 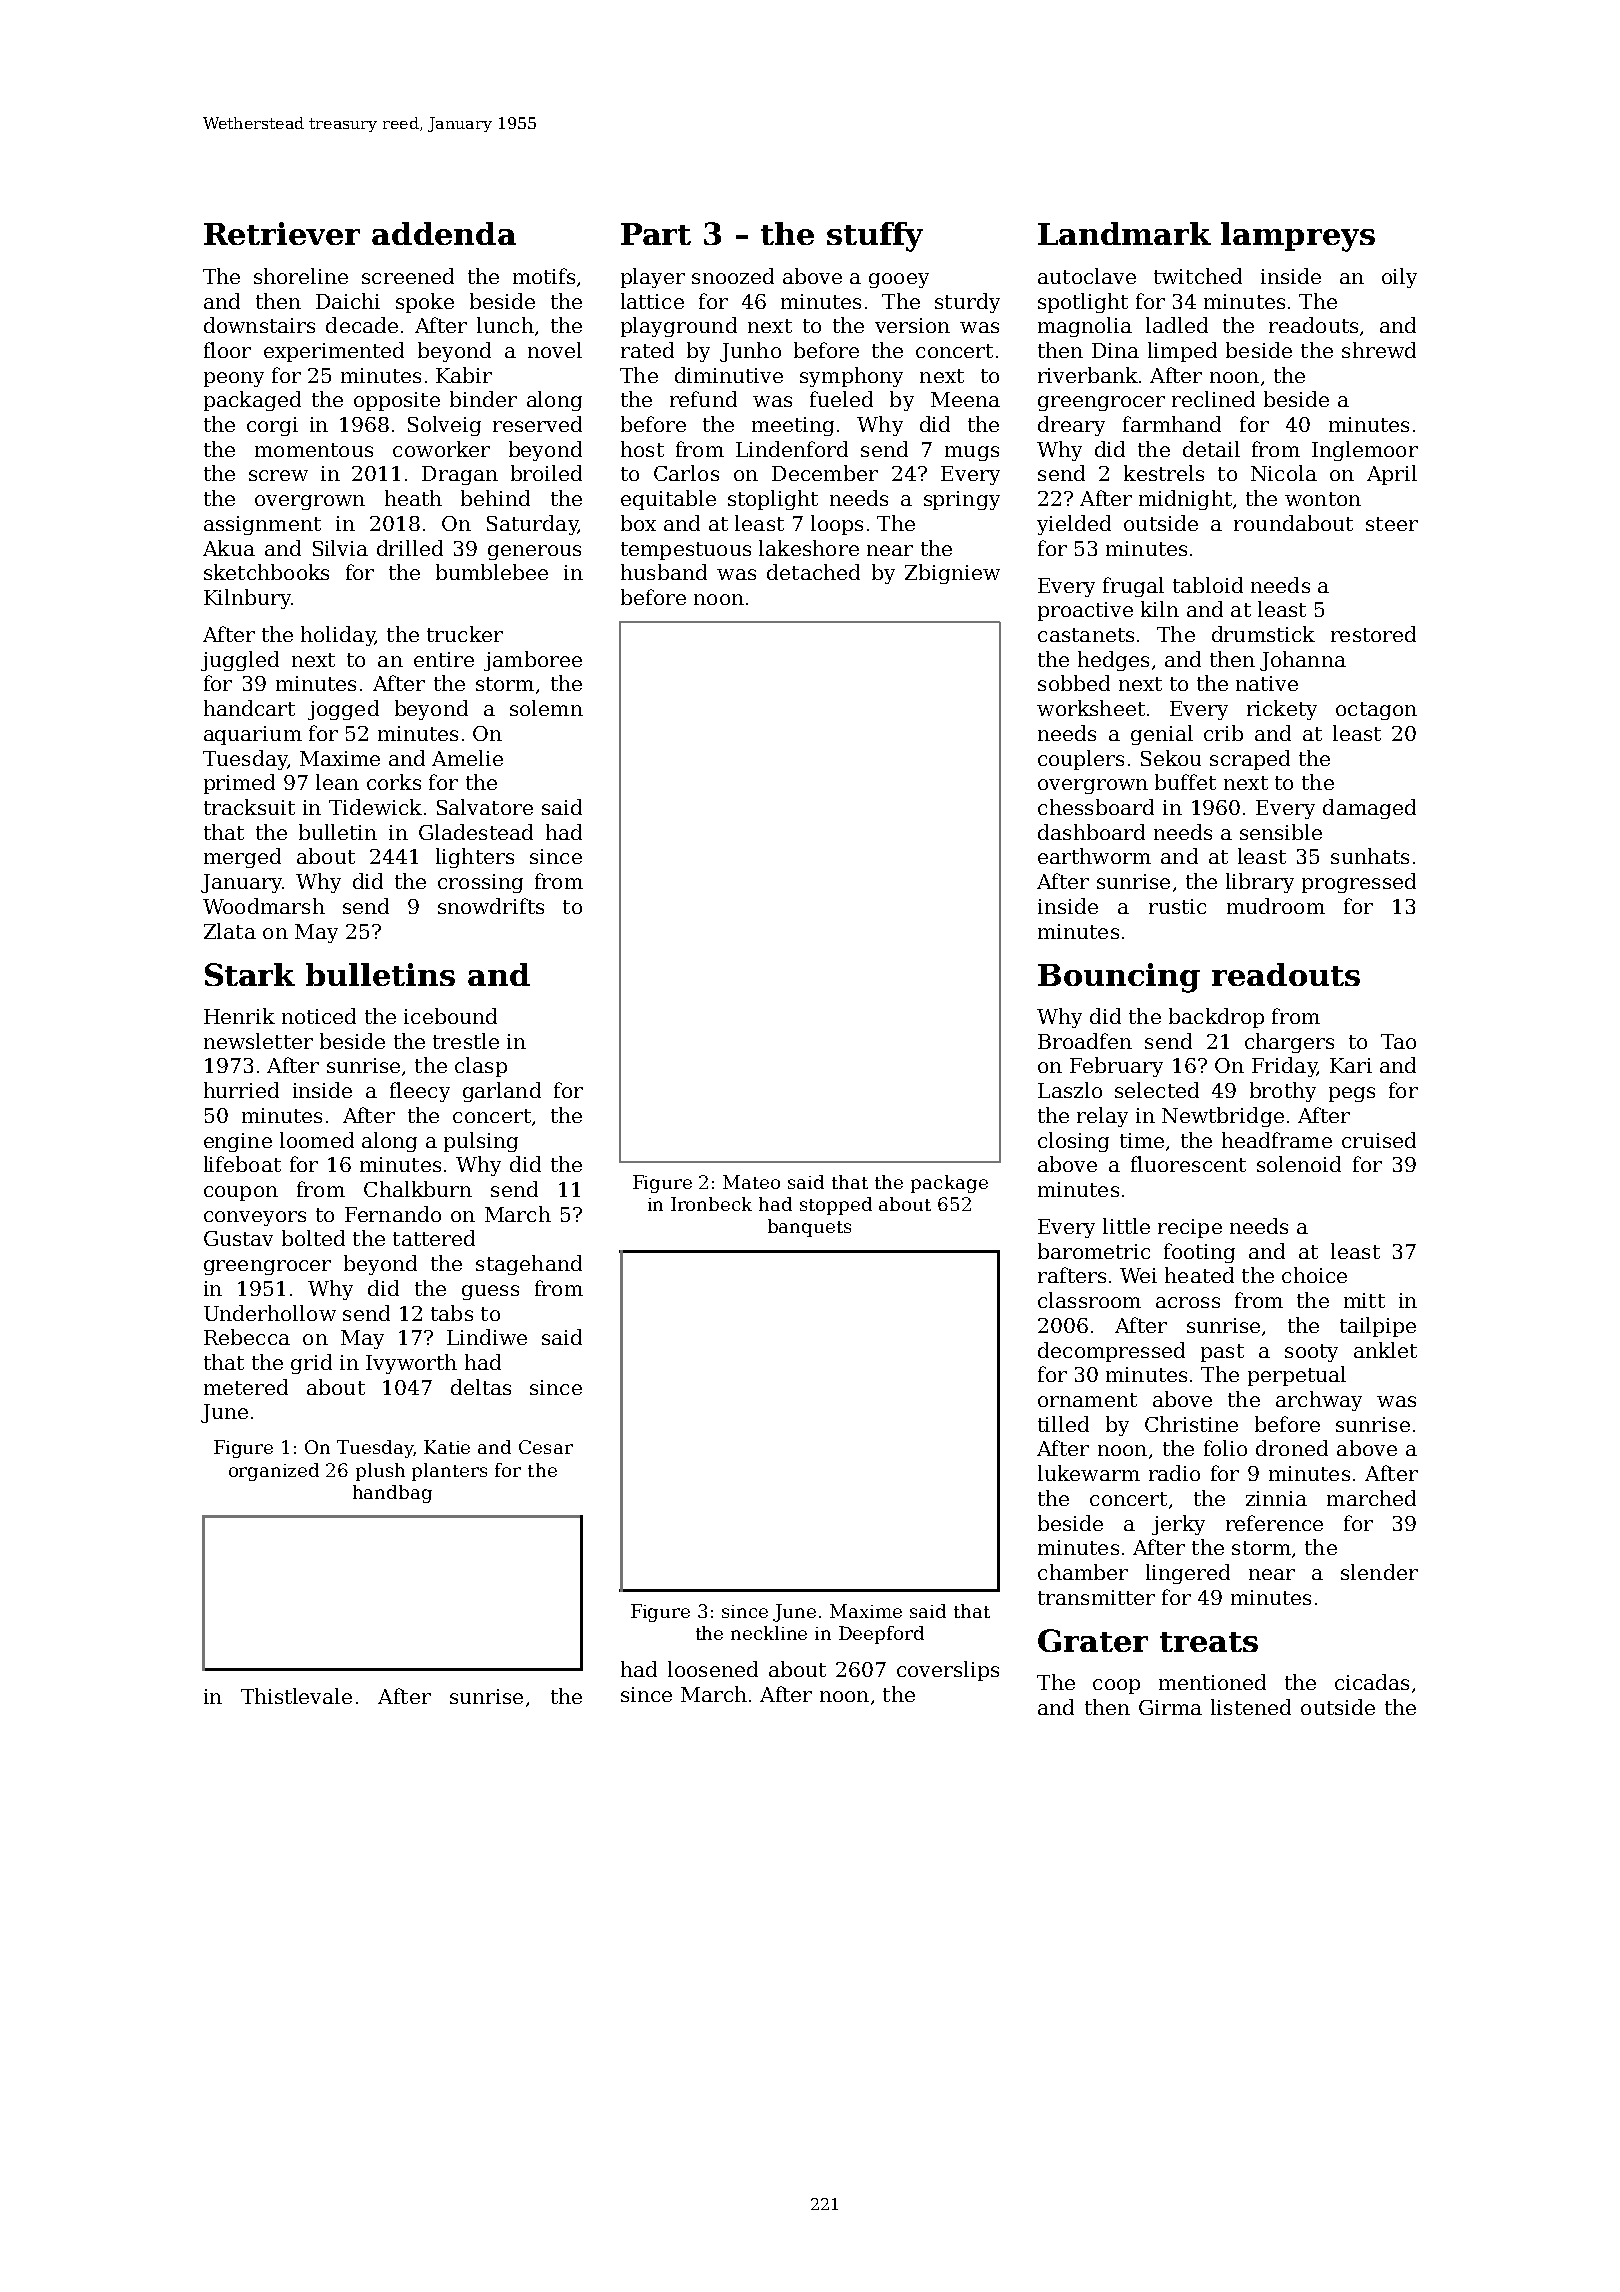 I want to click on addenda, so click(x=444, y=233).
